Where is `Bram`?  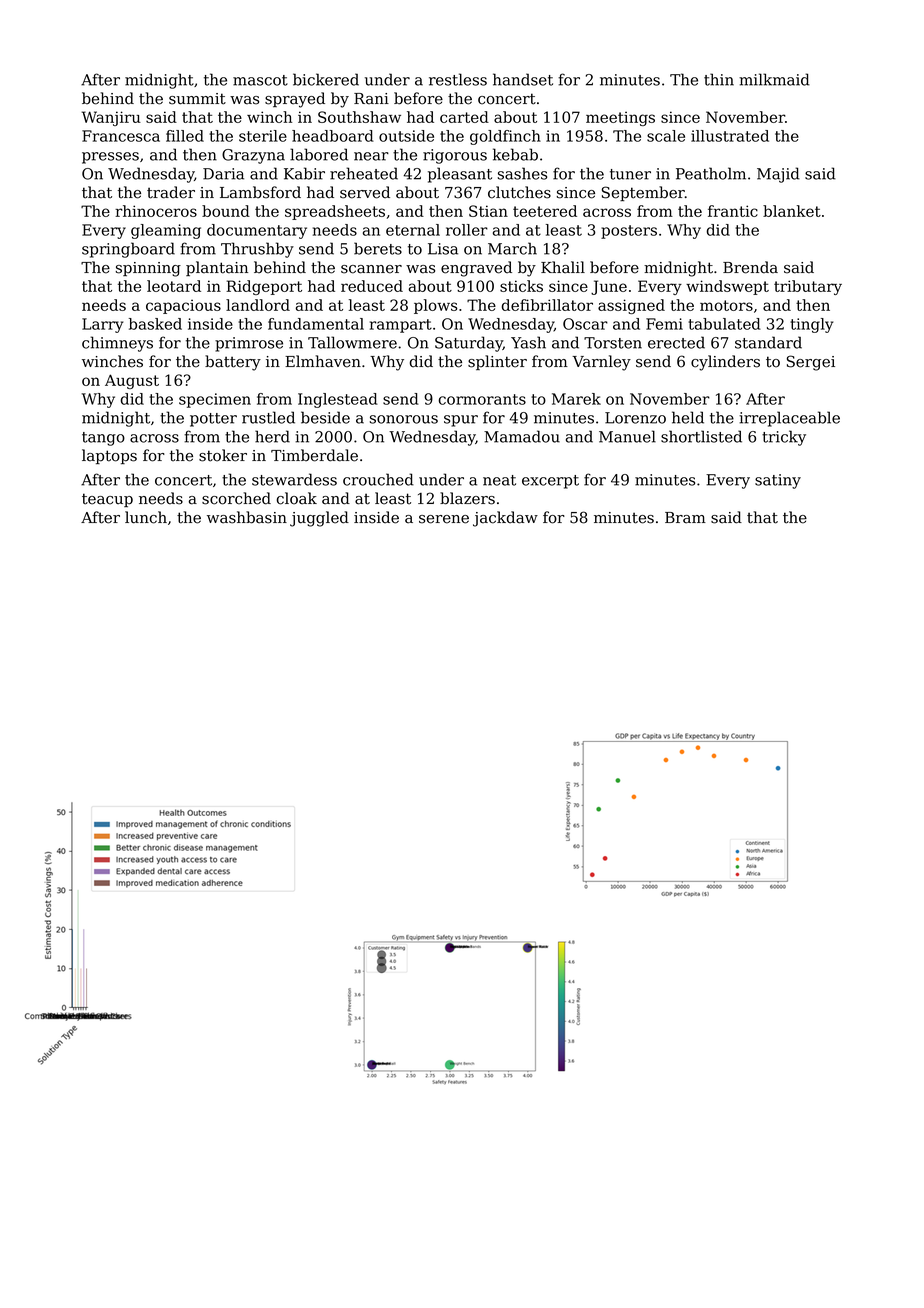
Bram is located at coordinates (685, 518).
